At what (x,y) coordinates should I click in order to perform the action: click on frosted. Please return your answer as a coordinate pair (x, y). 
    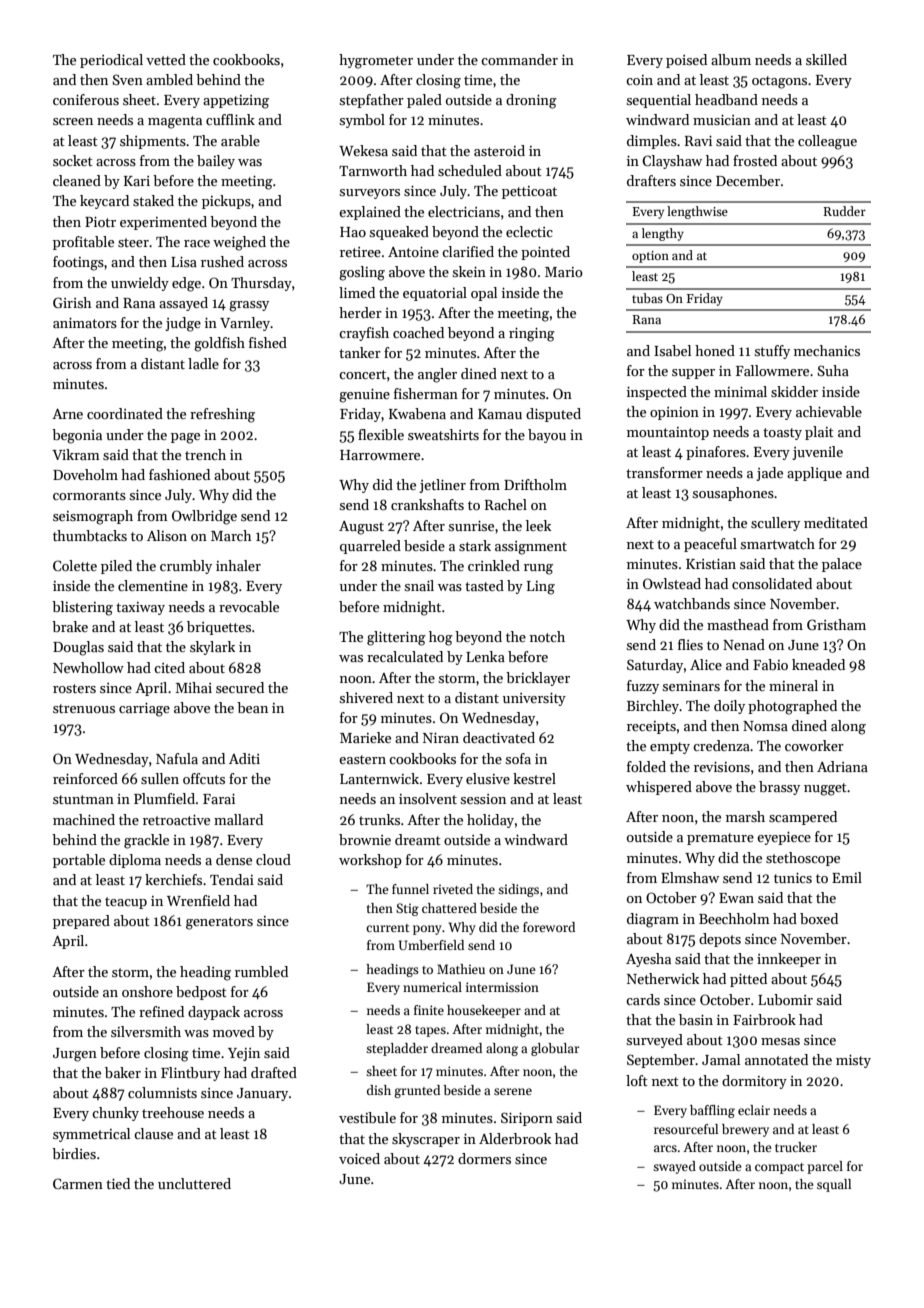
    Looking at the image, I should click on (755, 160).
